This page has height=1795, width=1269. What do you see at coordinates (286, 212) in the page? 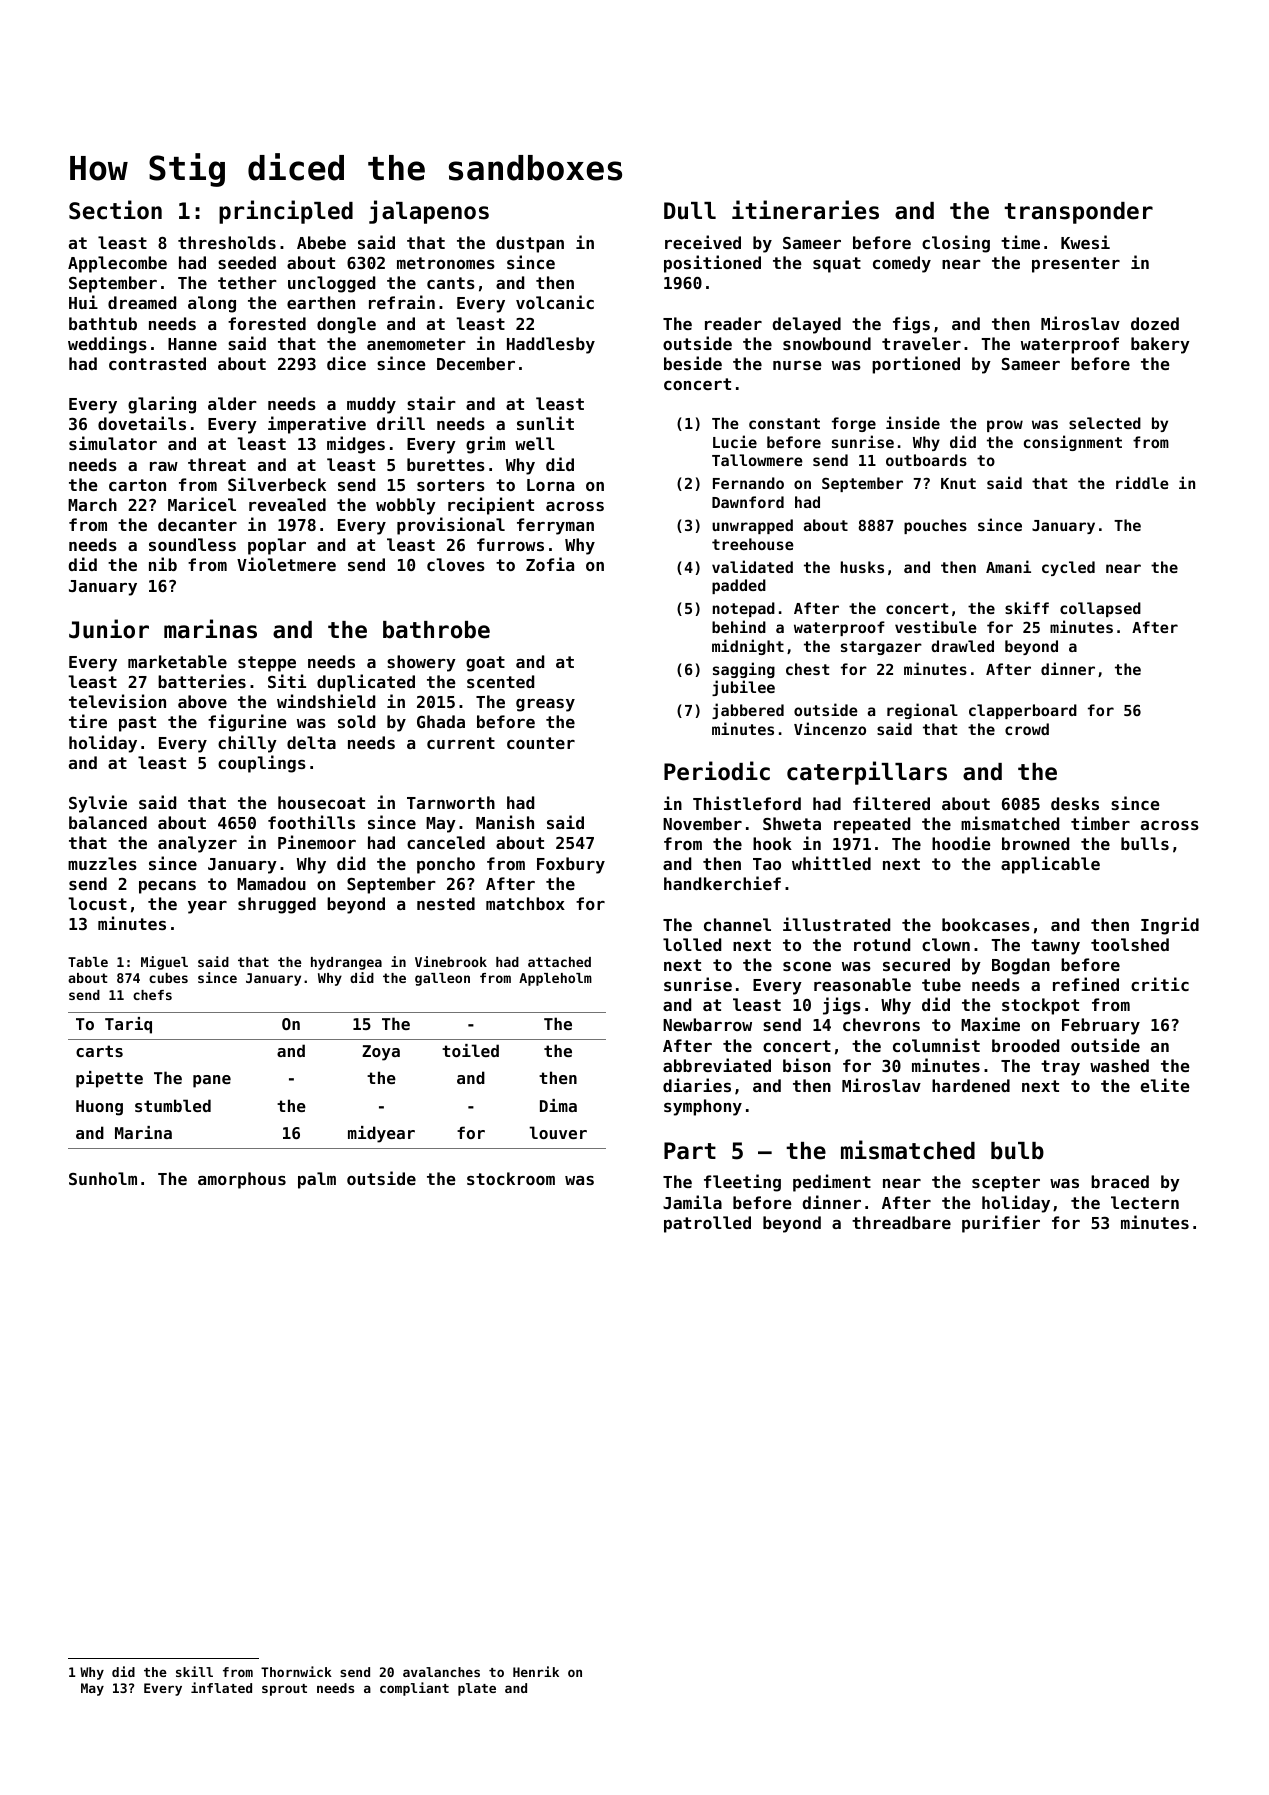
I see `principled` at bounding box center [286, 212].
